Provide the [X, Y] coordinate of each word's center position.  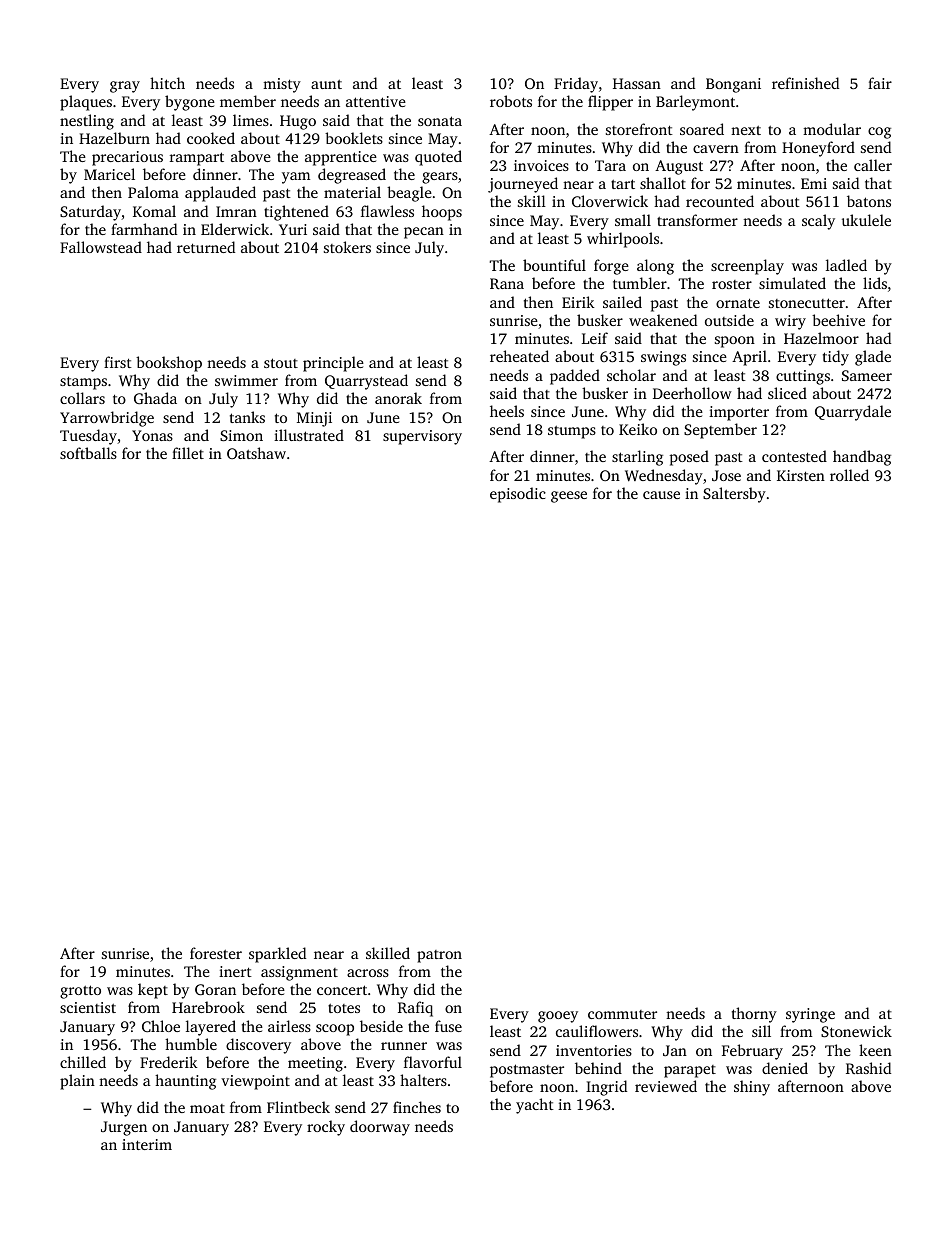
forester [216, 953]
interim [147, 1144]
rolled [849, 475]
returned [206, 247]
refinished [805, 83]
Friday [576, 85]
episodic [518, 495]
